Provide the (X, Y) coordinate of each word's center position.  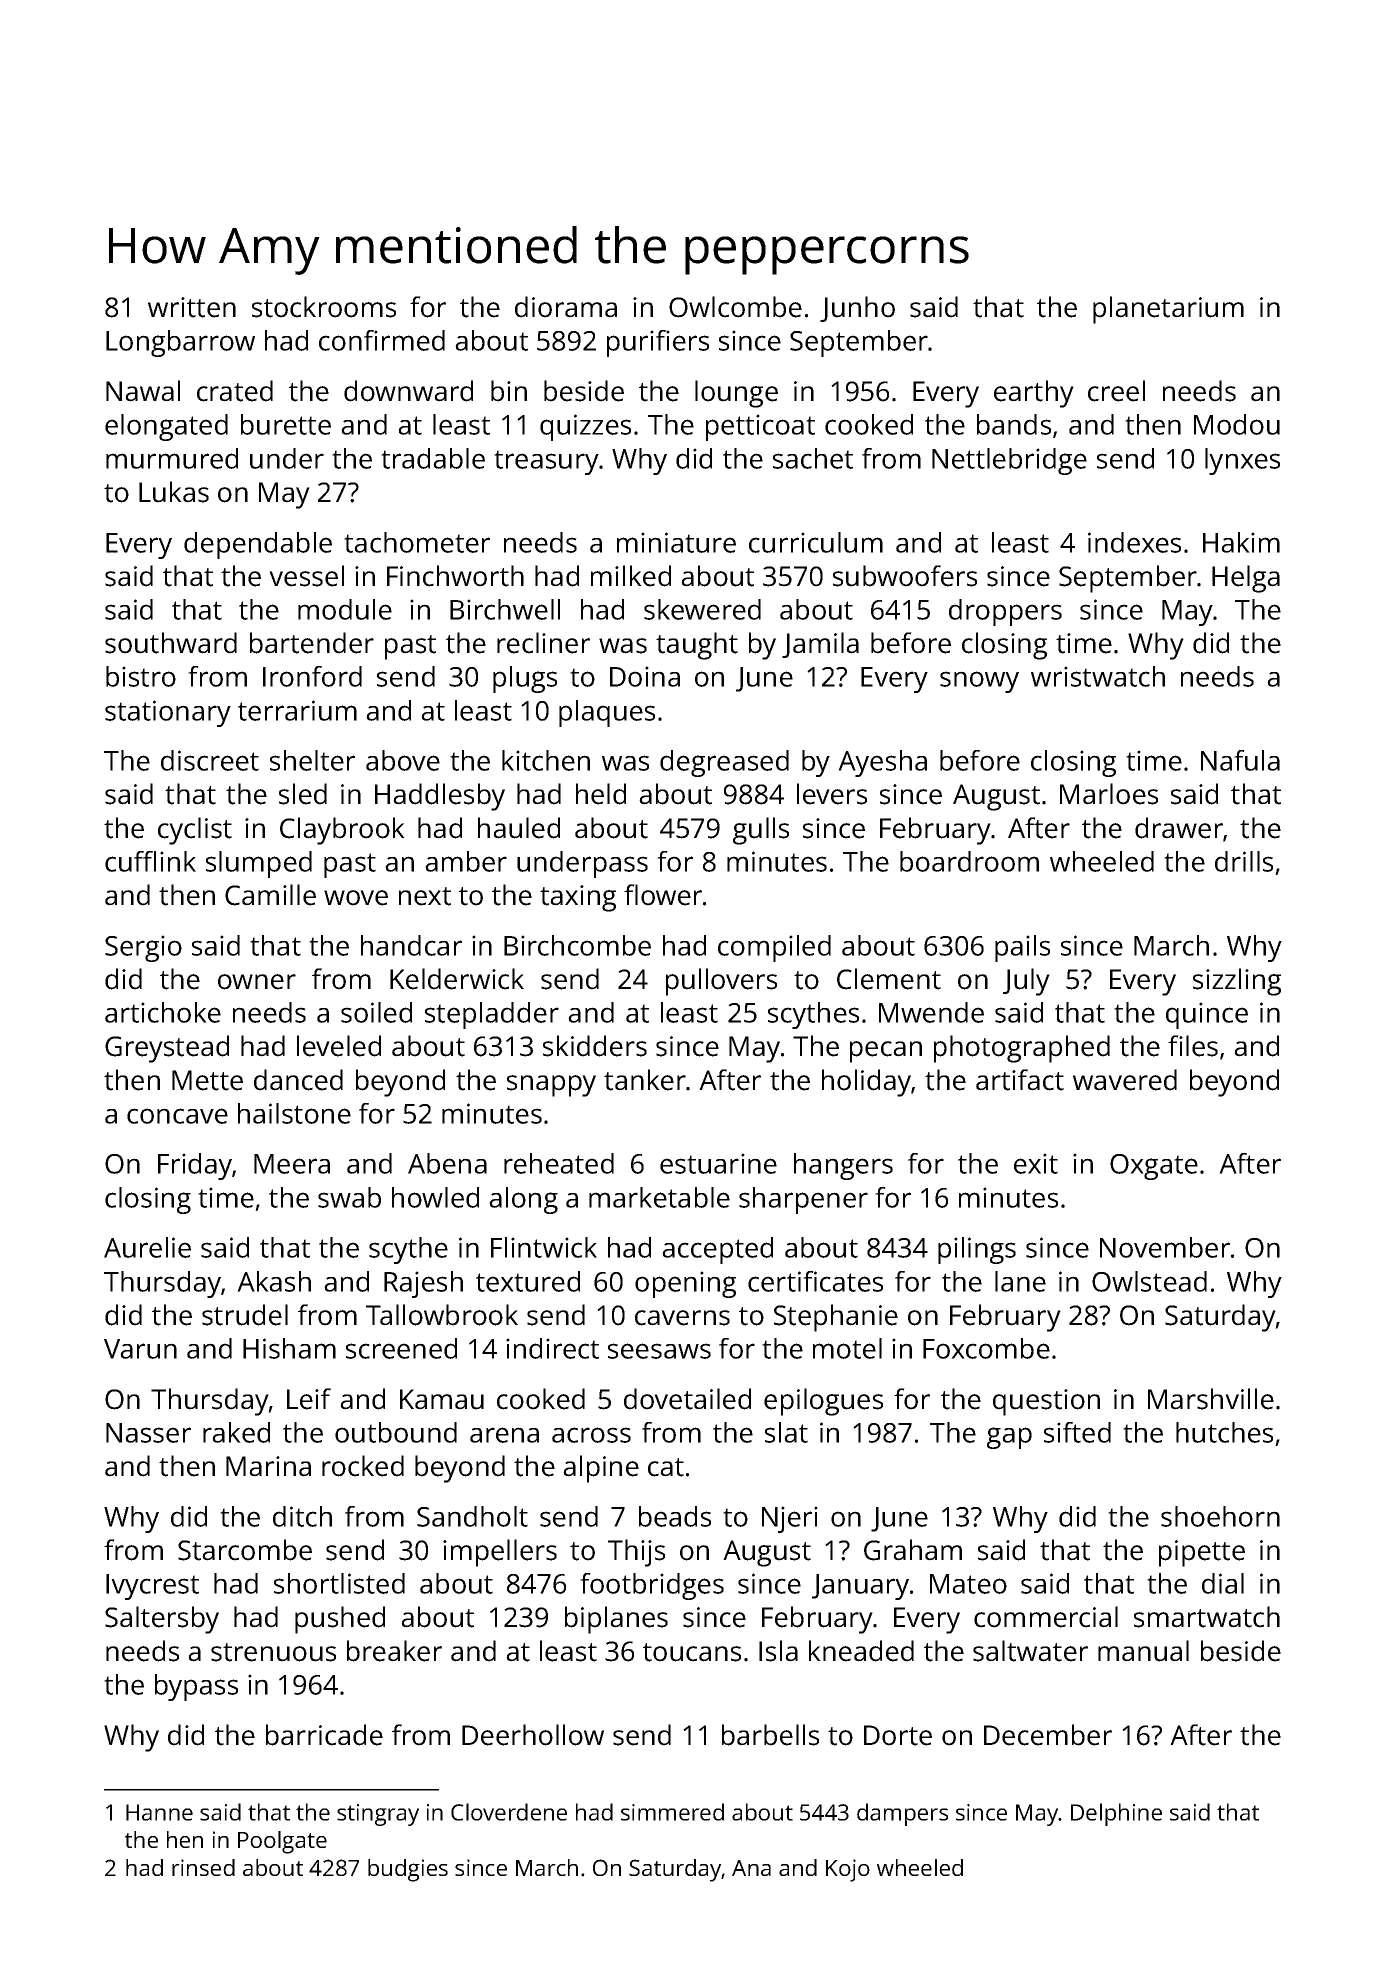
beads (675, 1516)
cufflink (150, 861)
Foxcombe (986, 1348)
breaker (394, 1651)
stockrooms (324, 307)
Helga (1246, 579)
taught (697, 646)
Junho (857, 309)
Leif (309, 1399)
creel (1116, 391)
